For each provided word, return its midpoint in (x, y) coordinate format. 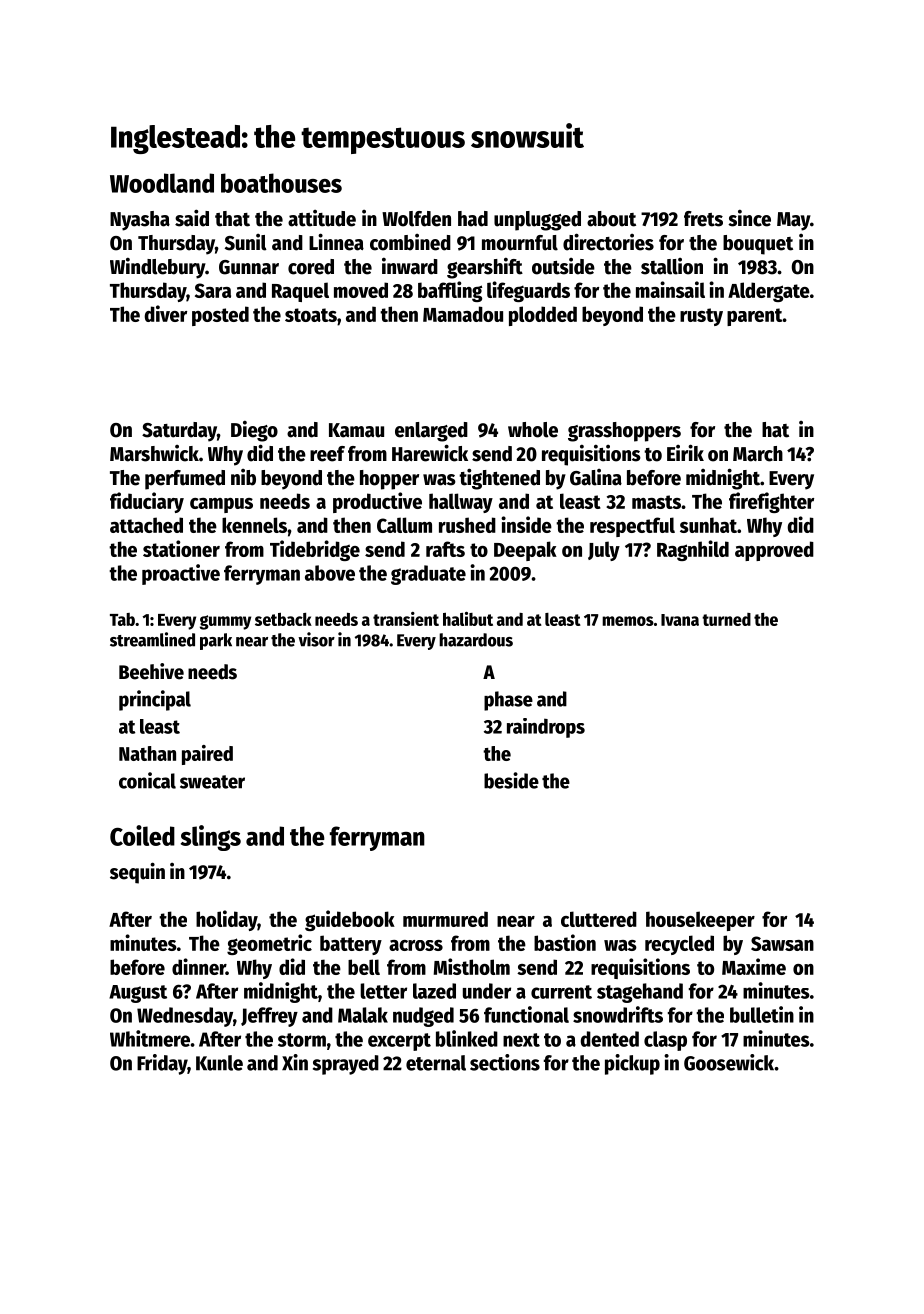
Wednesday (185, 1017)
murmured (445, 919)
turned (726, 619)
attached (146, 525)
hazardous (476, 640)
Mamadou (463, 314)
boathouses (281, 183)
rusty (701, 317)
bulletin (762, 1014)
